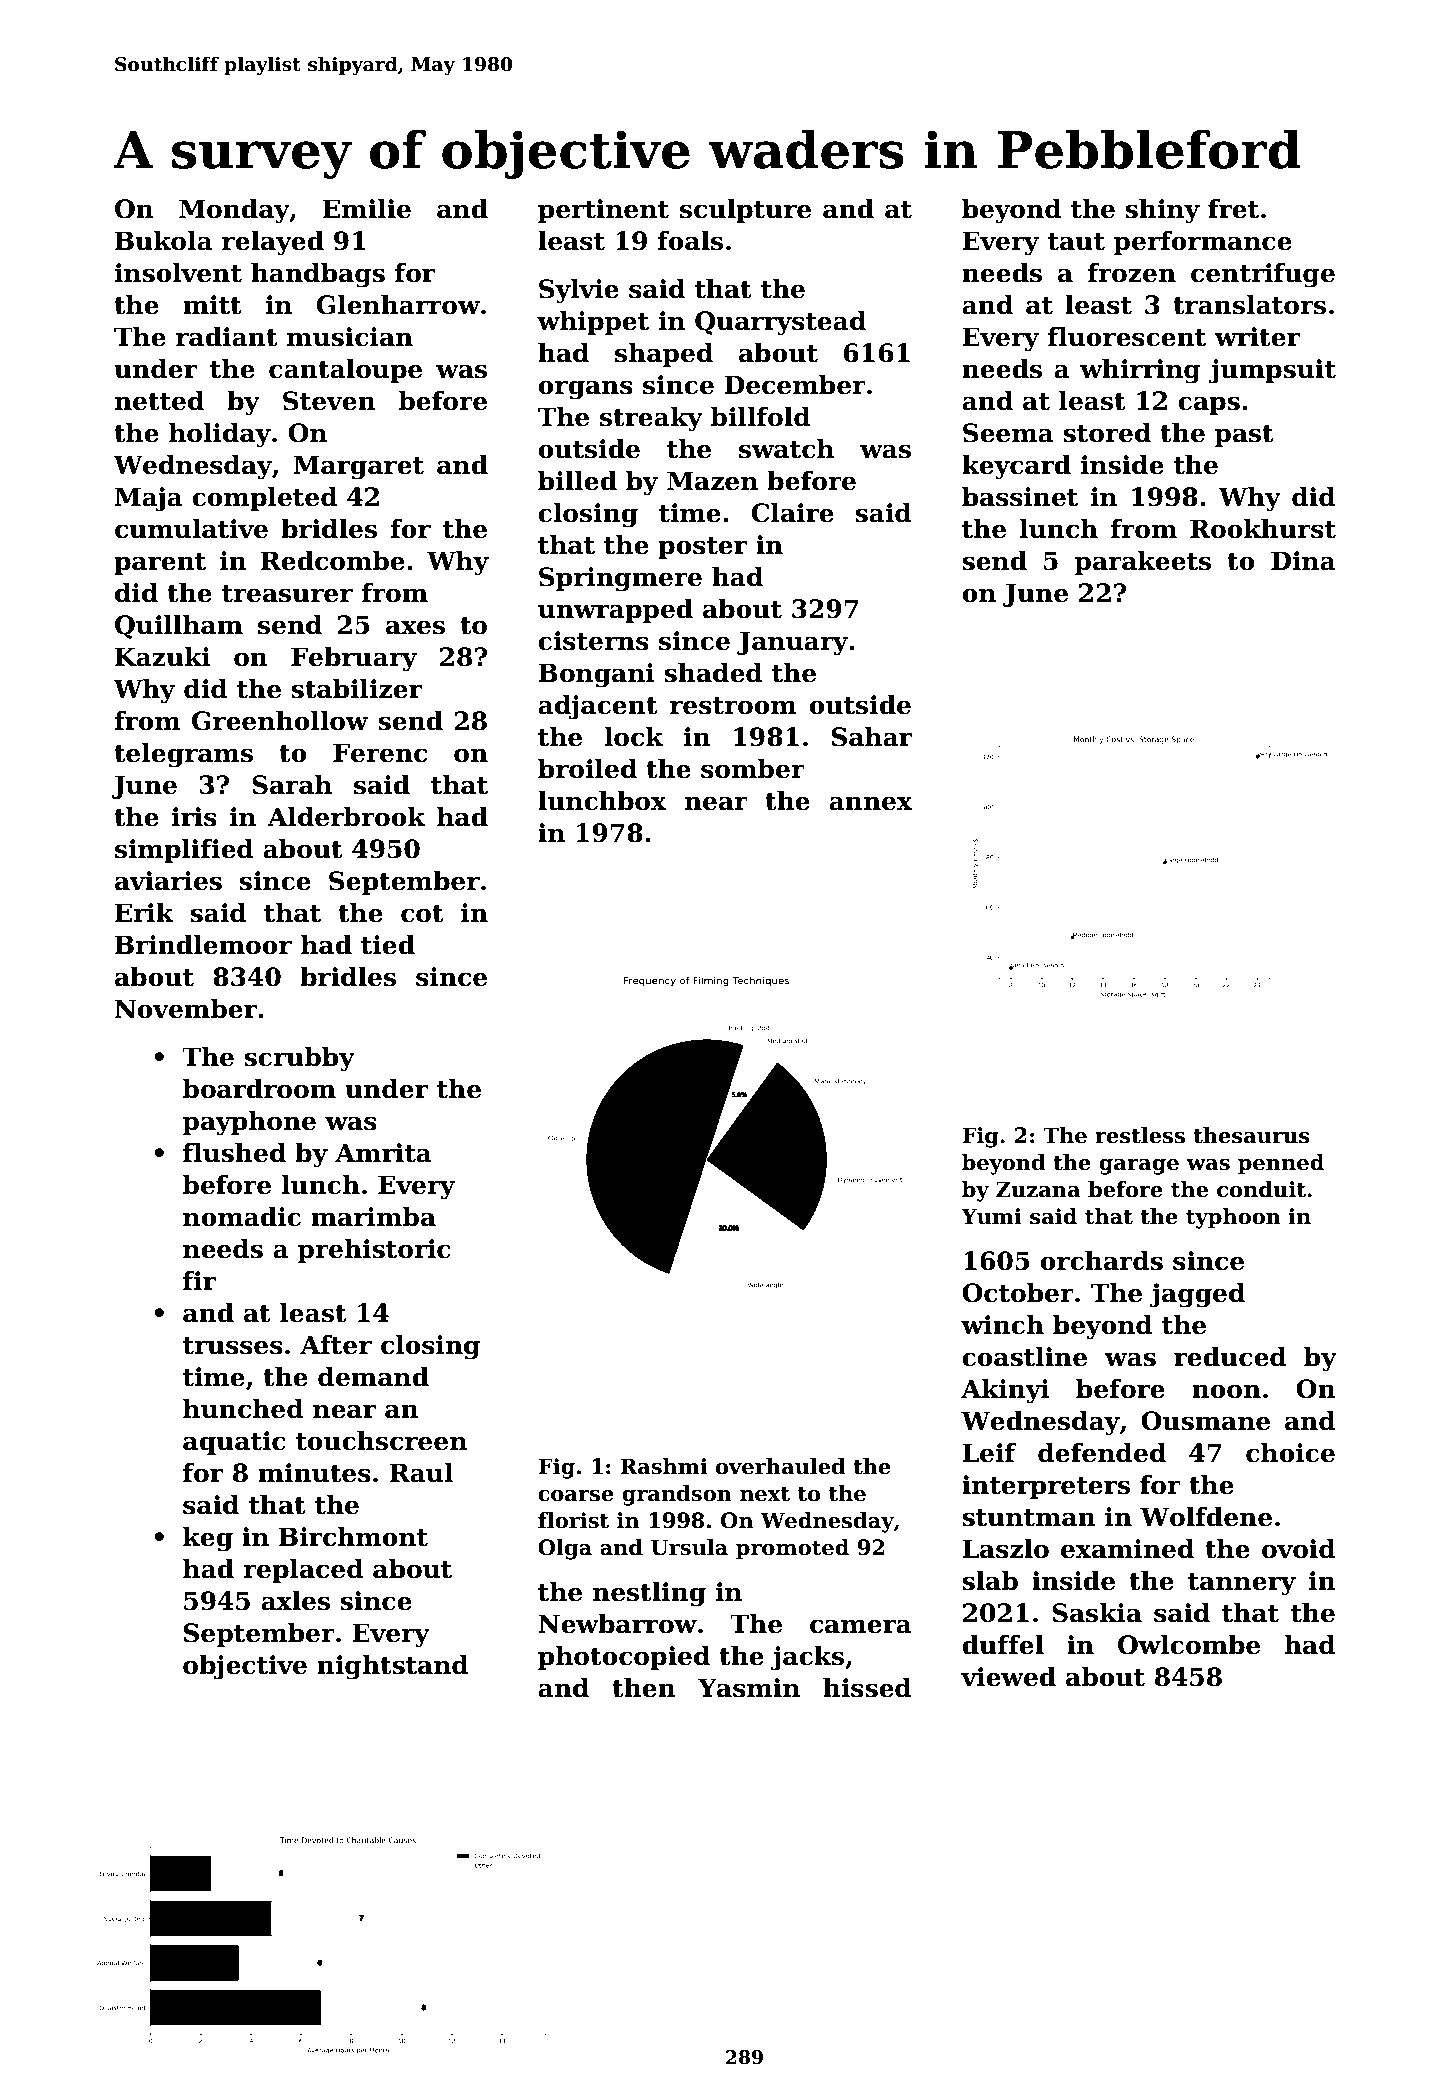 Image resolution: width=1450 pixels, height=2100 pixels. I want to click on nightstand, so click(393, 1667).
